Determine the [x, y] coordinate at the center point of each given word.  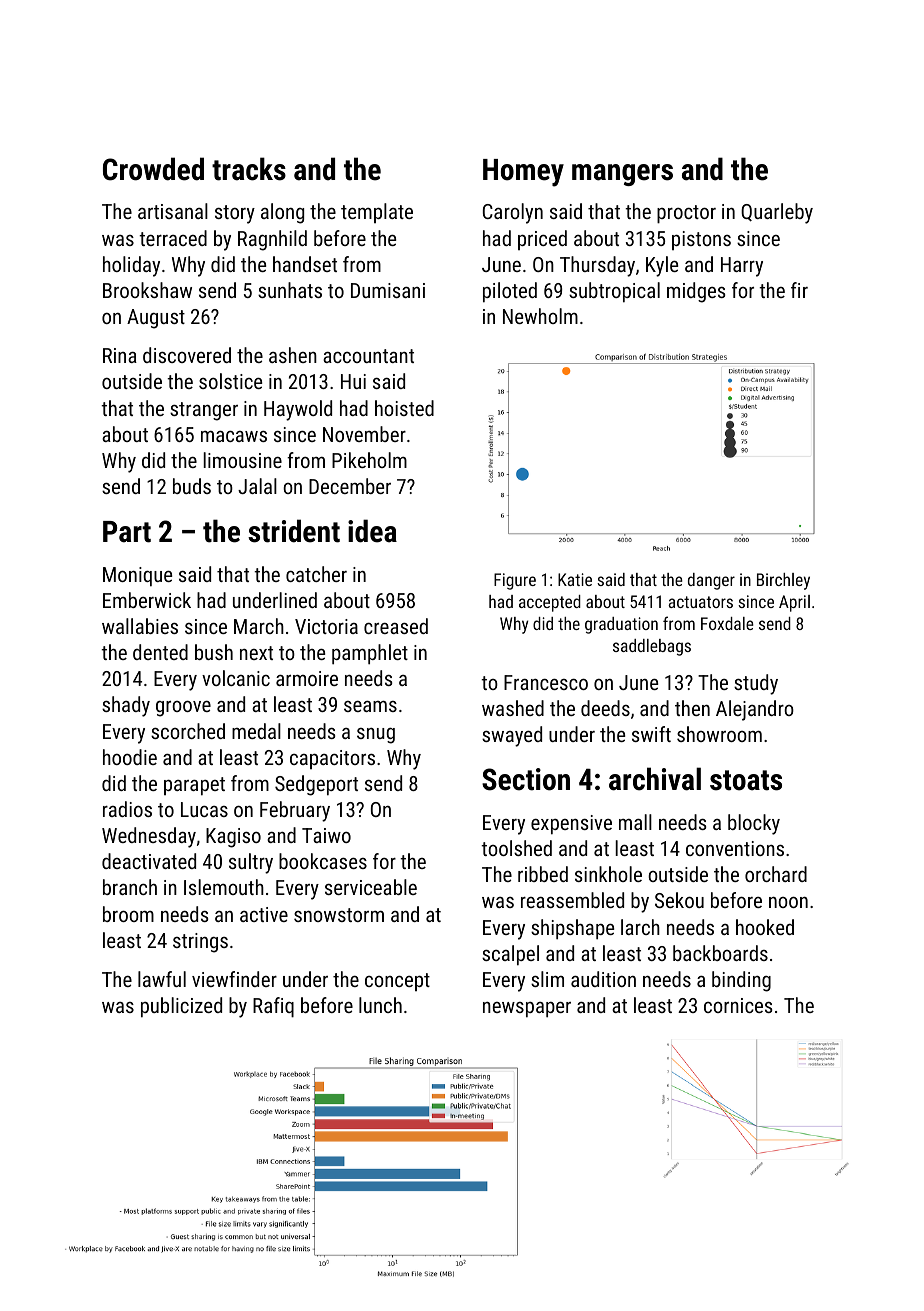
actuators [700, 602]
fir [799, 290]
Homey [523, 173]
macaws [234, 436]
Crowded [153, 169]
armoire [307, 678]
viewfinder [234, 979]
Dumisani [388, 290]
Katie [575, 579]
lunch [380, 1005]
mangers [622, 175]
